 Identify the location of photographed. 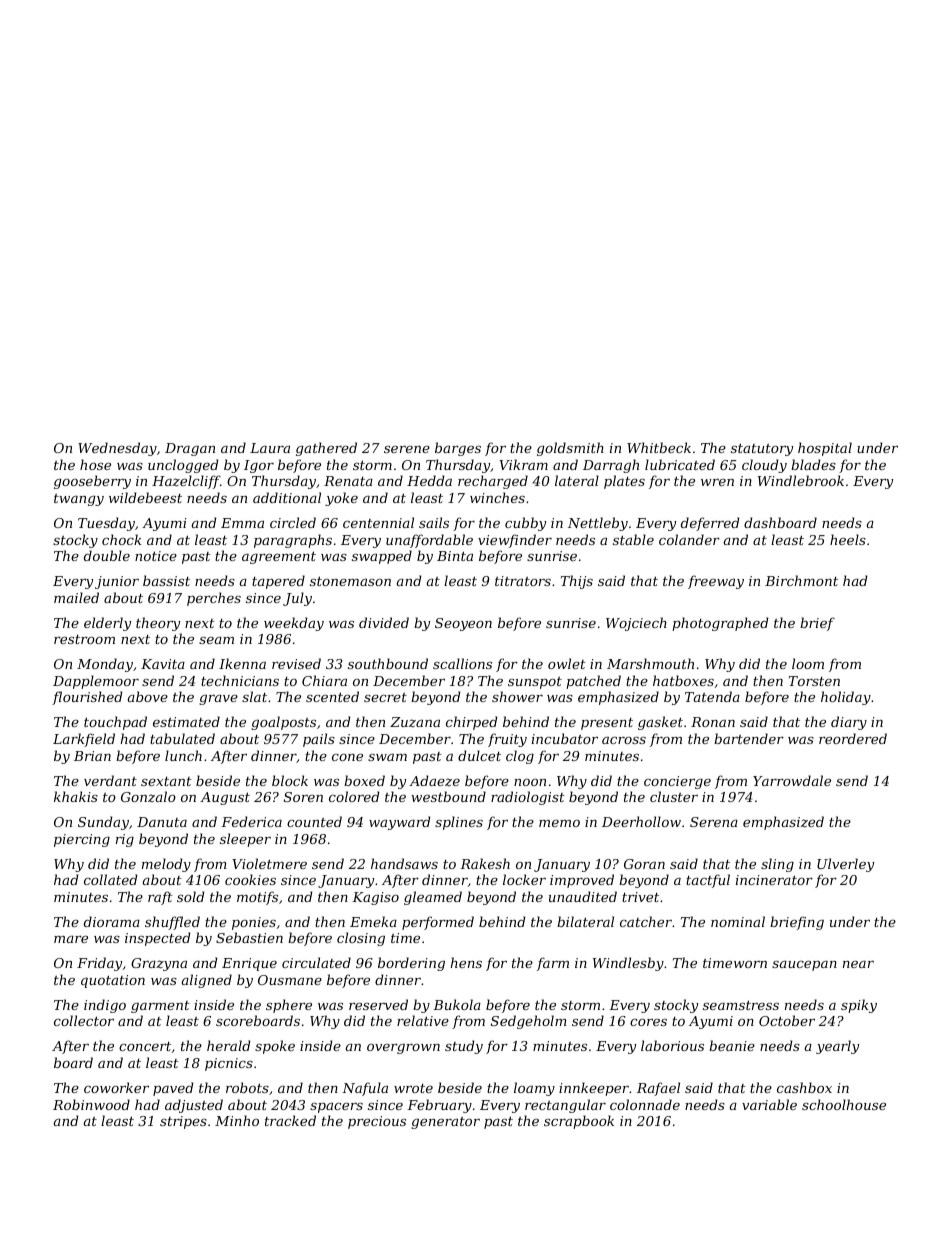
(720, 624).
